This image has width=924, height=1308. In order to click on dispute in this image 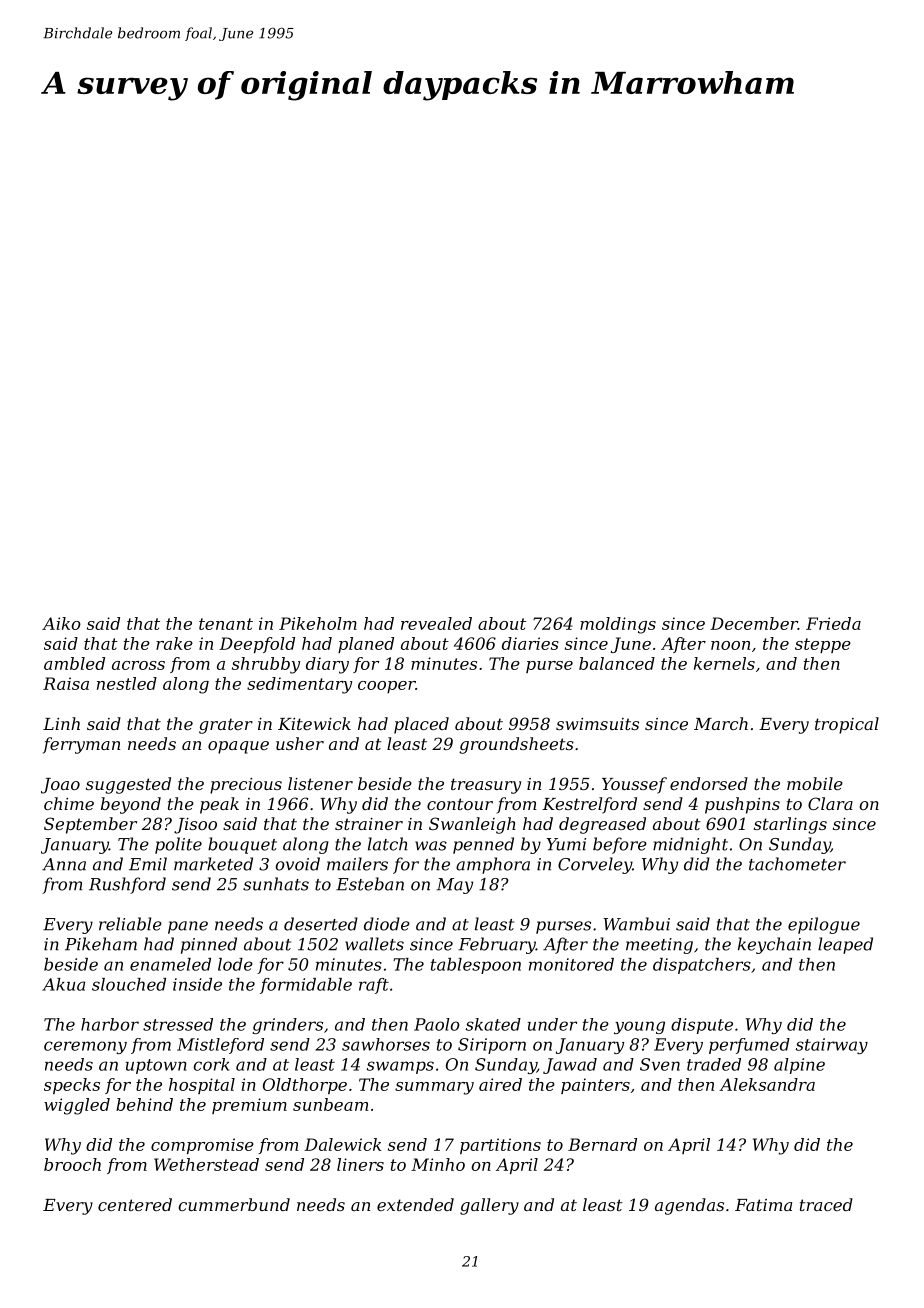, I will do `click(702, 1026)`.
